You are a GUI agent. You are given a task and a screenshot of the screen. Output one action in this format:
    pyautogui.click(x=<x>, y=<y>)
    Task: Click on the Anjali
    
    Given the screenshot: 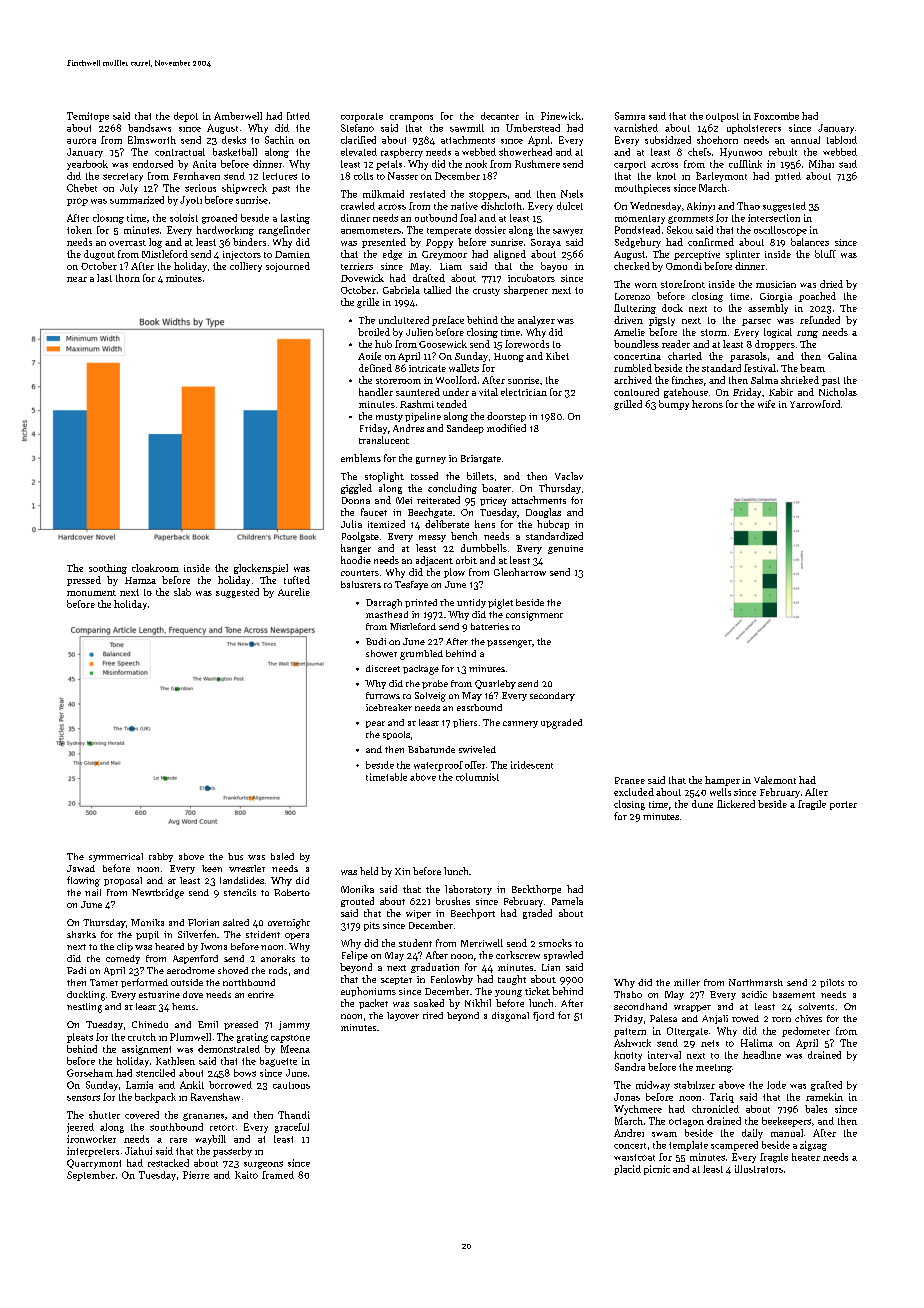 What is the action you would take?
    pyautogui.click(x=715, y=1019)
